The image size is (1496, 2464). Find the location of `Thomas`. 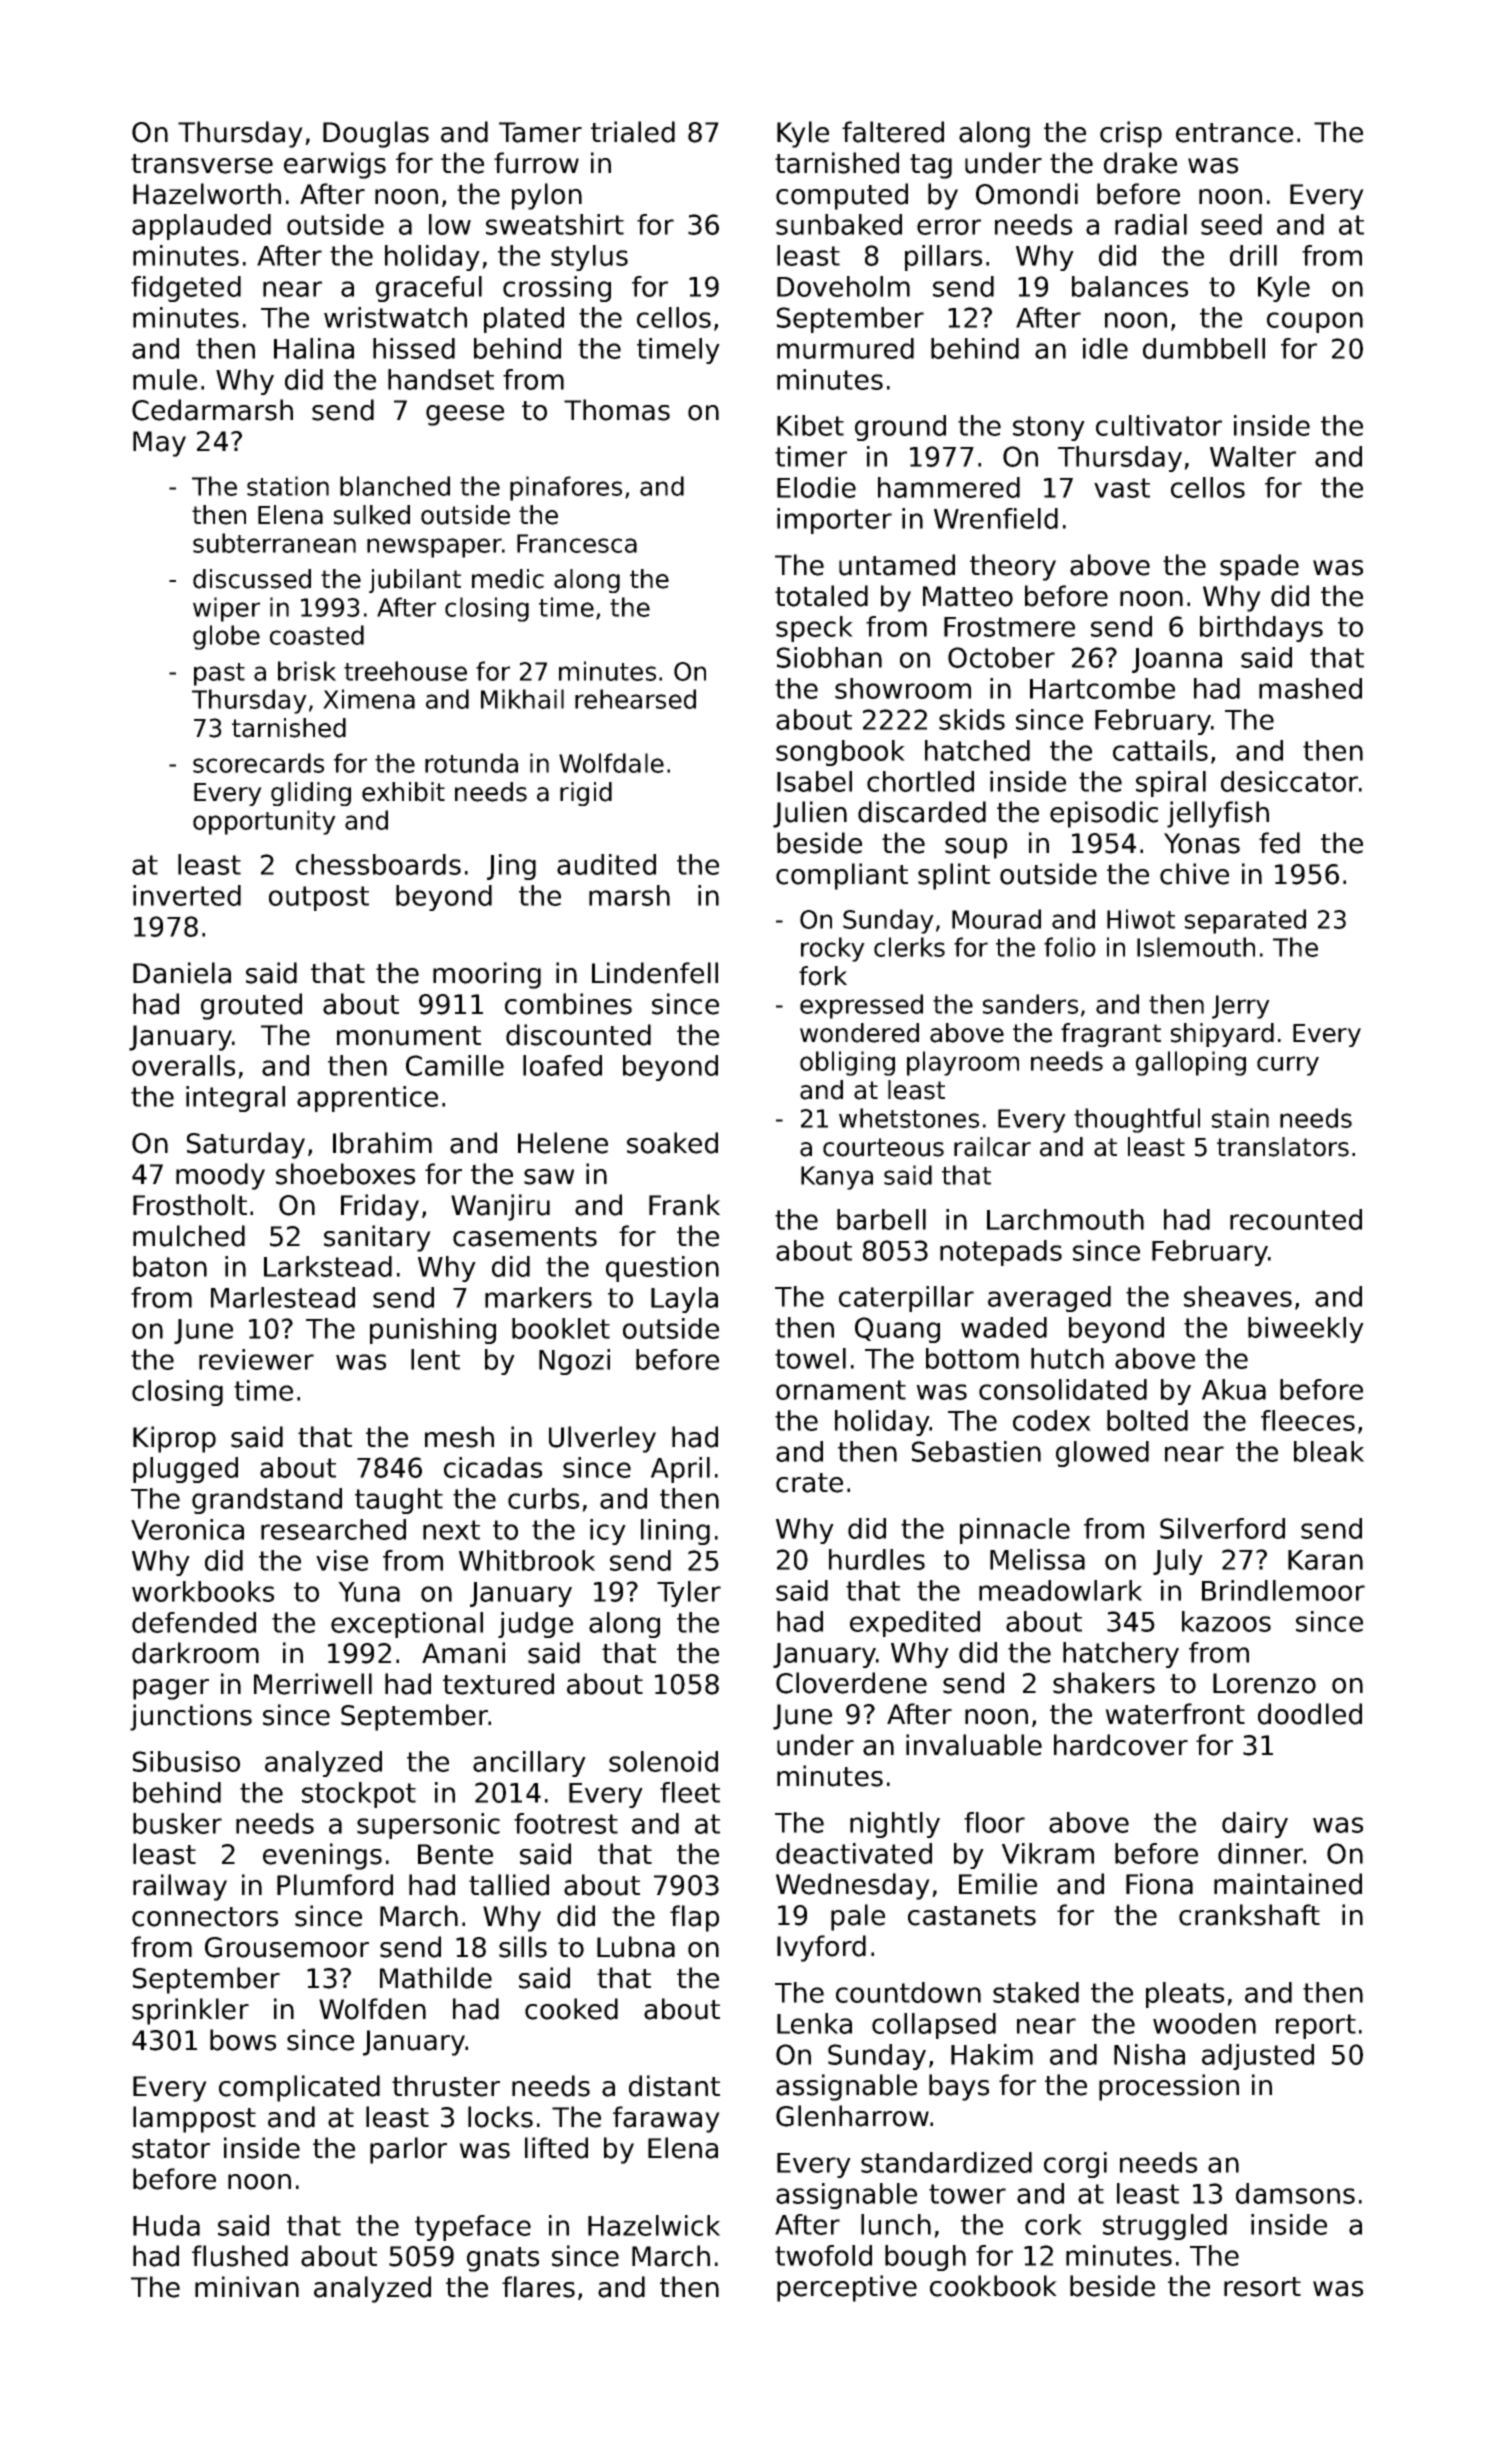

Thomas is located at coordinates (617, 410).
